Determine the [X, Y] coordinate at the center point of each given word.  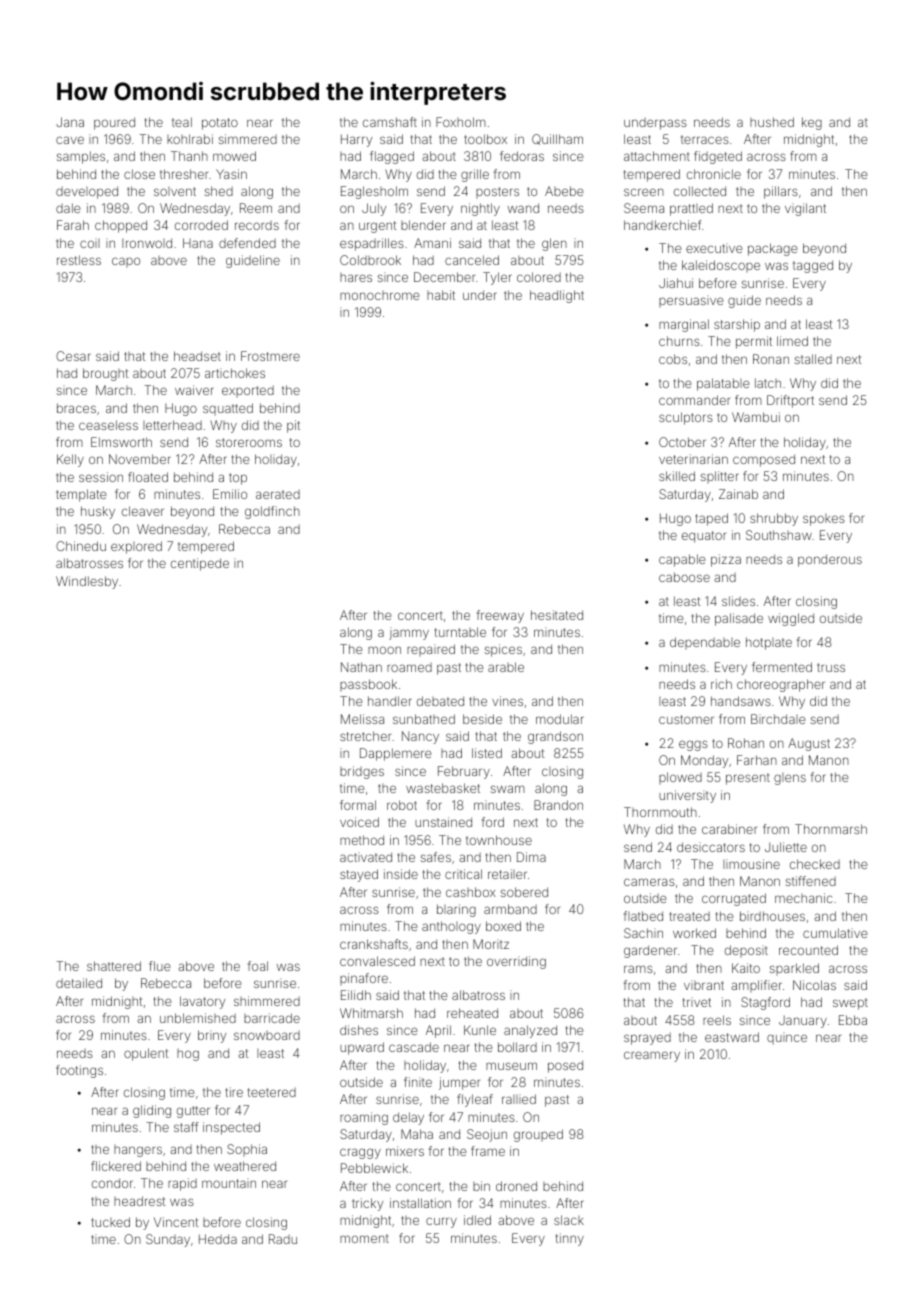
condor [112, 1183]
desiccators [711, 847]
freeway [500, 616]
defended [247, 243]
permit [754, 342]
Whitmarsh [371, 1013]
